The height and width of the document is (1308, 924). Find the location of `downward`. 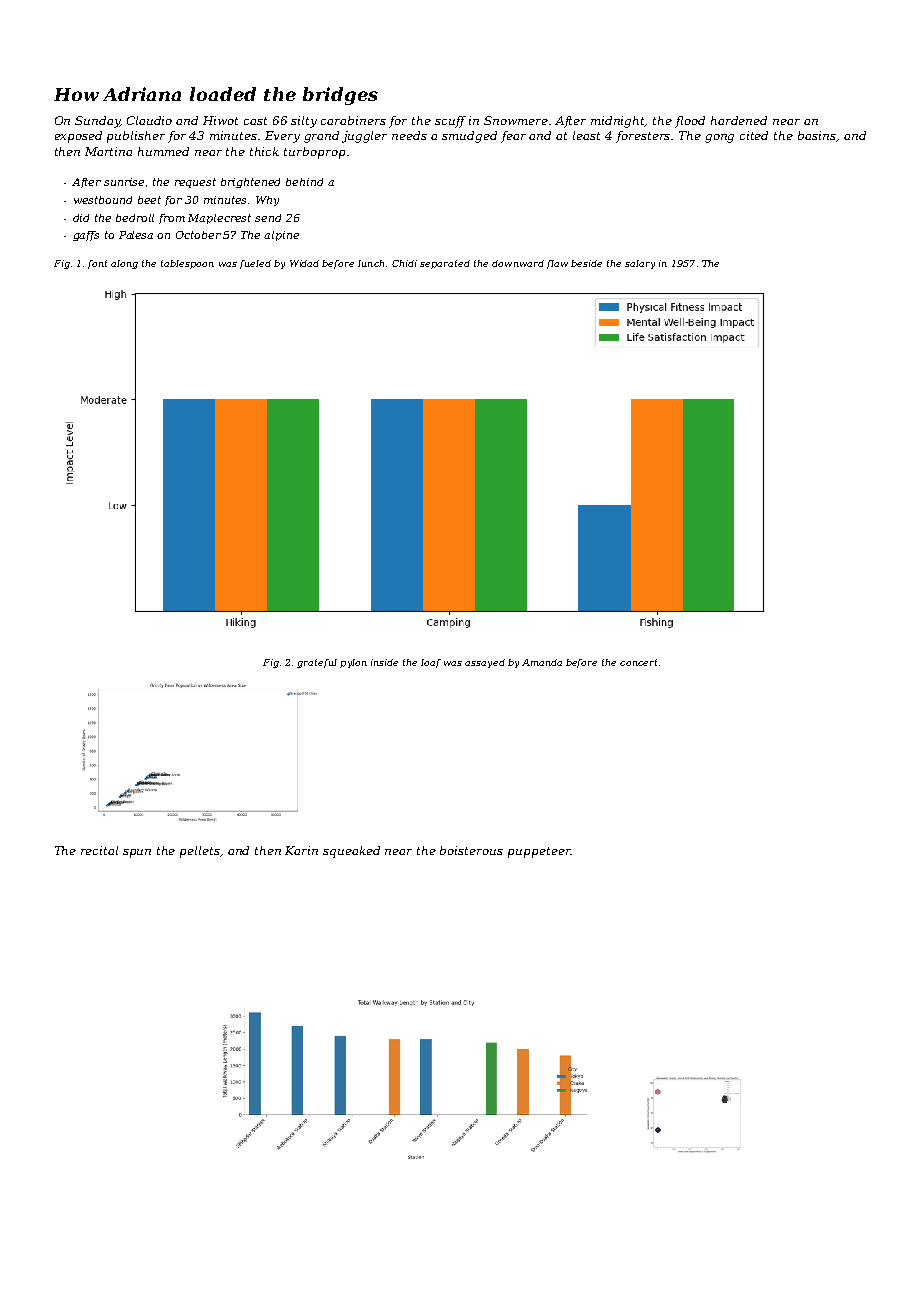

downward is located at coordinates (518, 263).
